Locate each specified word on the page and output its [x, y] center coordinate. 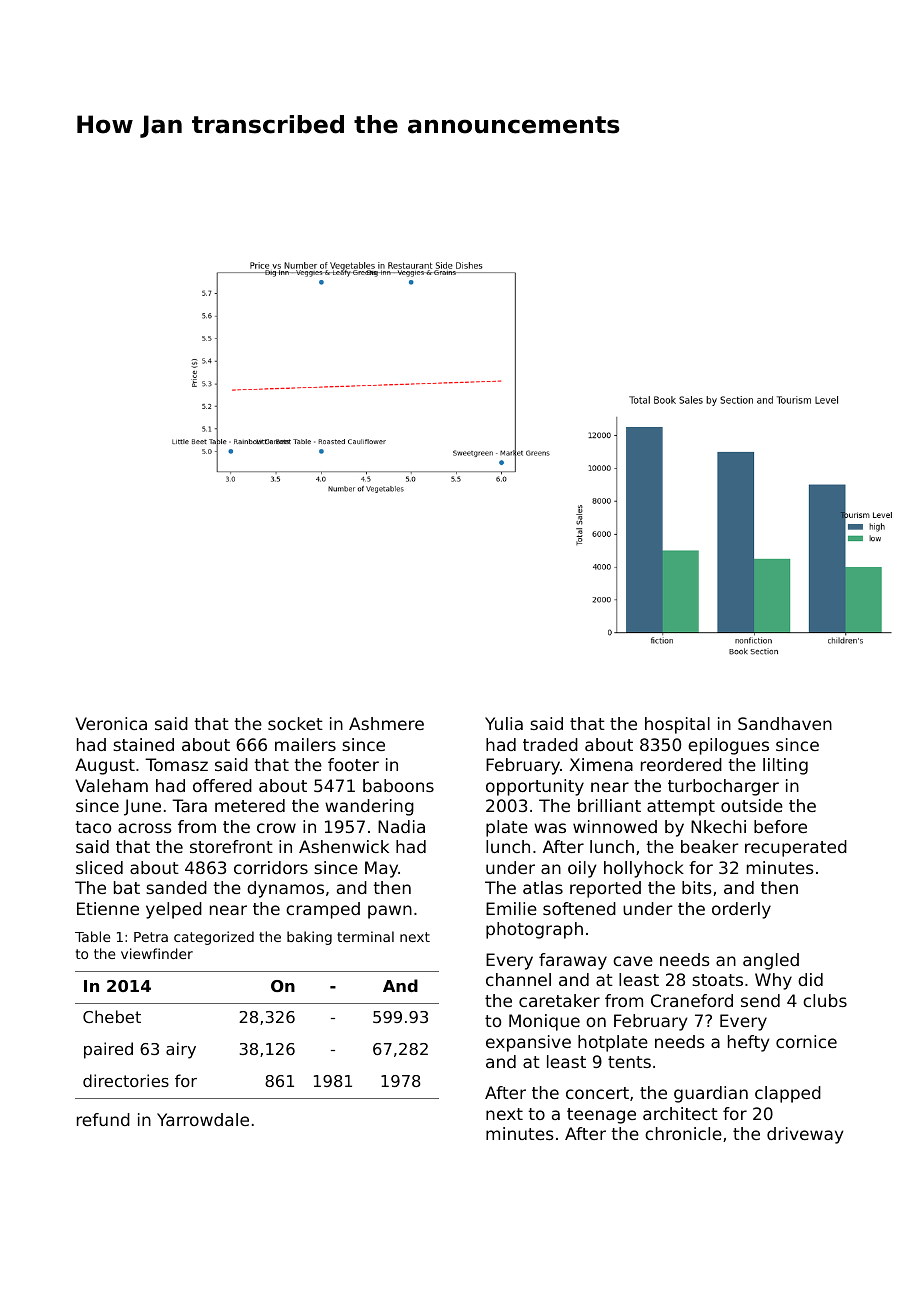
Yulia [504, 723]
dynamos [285, 889]
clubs [825, 1000]
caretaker [559, 1000]
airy [181, 1050]
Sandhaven [785, 723]
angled [771, 961]
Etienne [108, 908]
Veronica [111, 723]
